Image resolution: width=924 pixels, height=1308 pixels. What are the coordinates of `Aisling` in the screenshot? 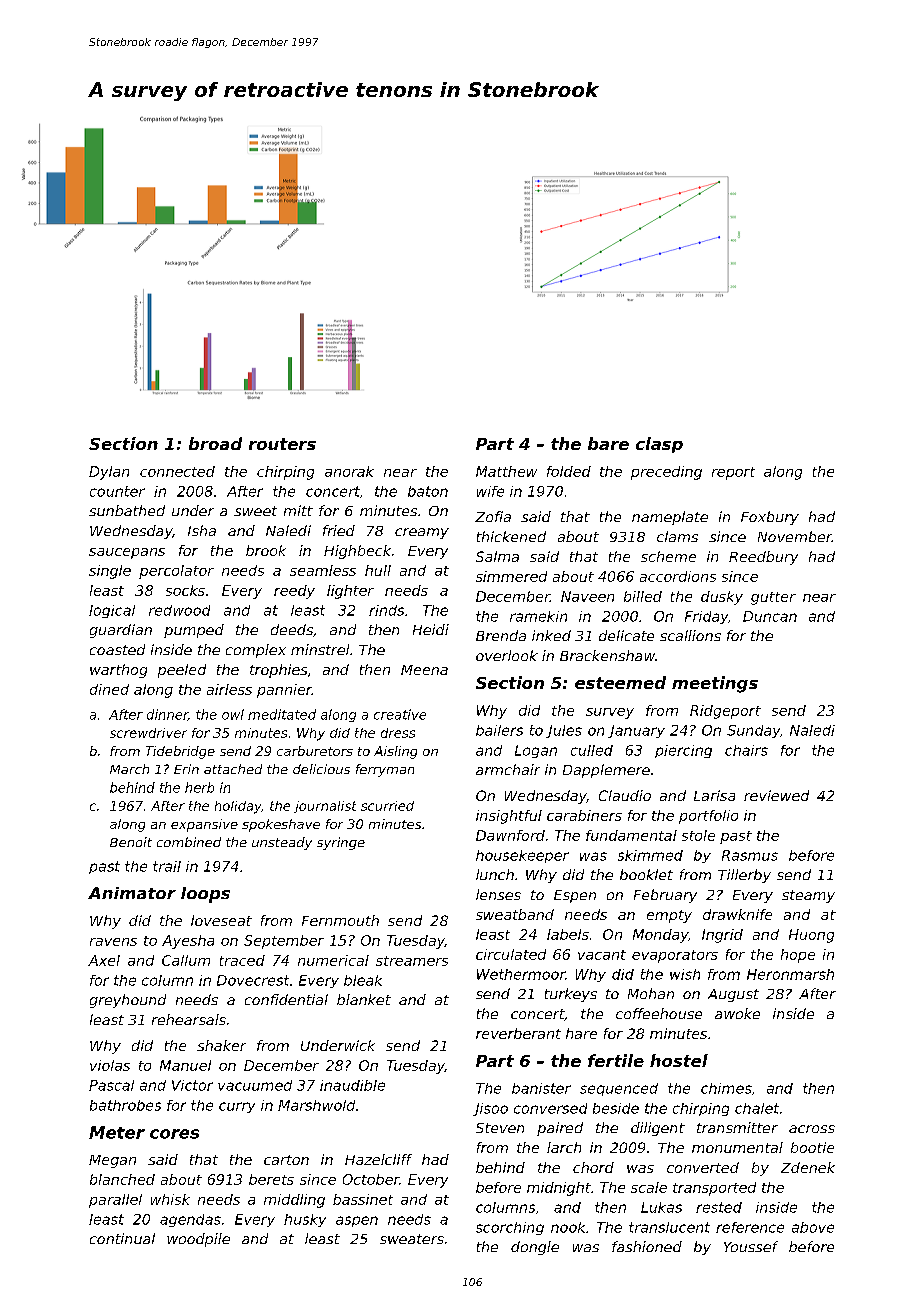 It's located at (395, 752).
